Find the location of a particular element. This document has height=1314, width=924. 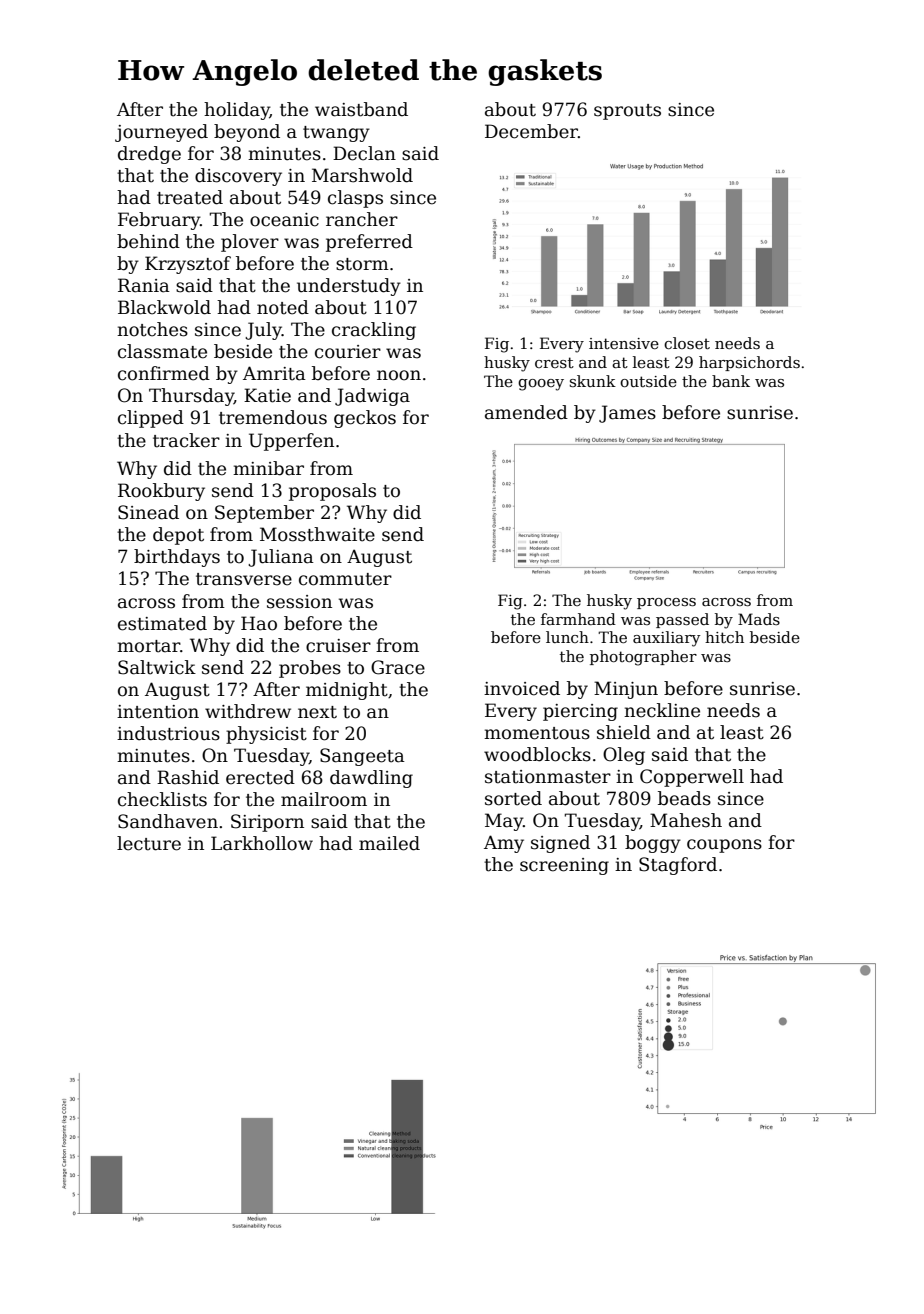

neckline is located at coordinates (662, 710).
